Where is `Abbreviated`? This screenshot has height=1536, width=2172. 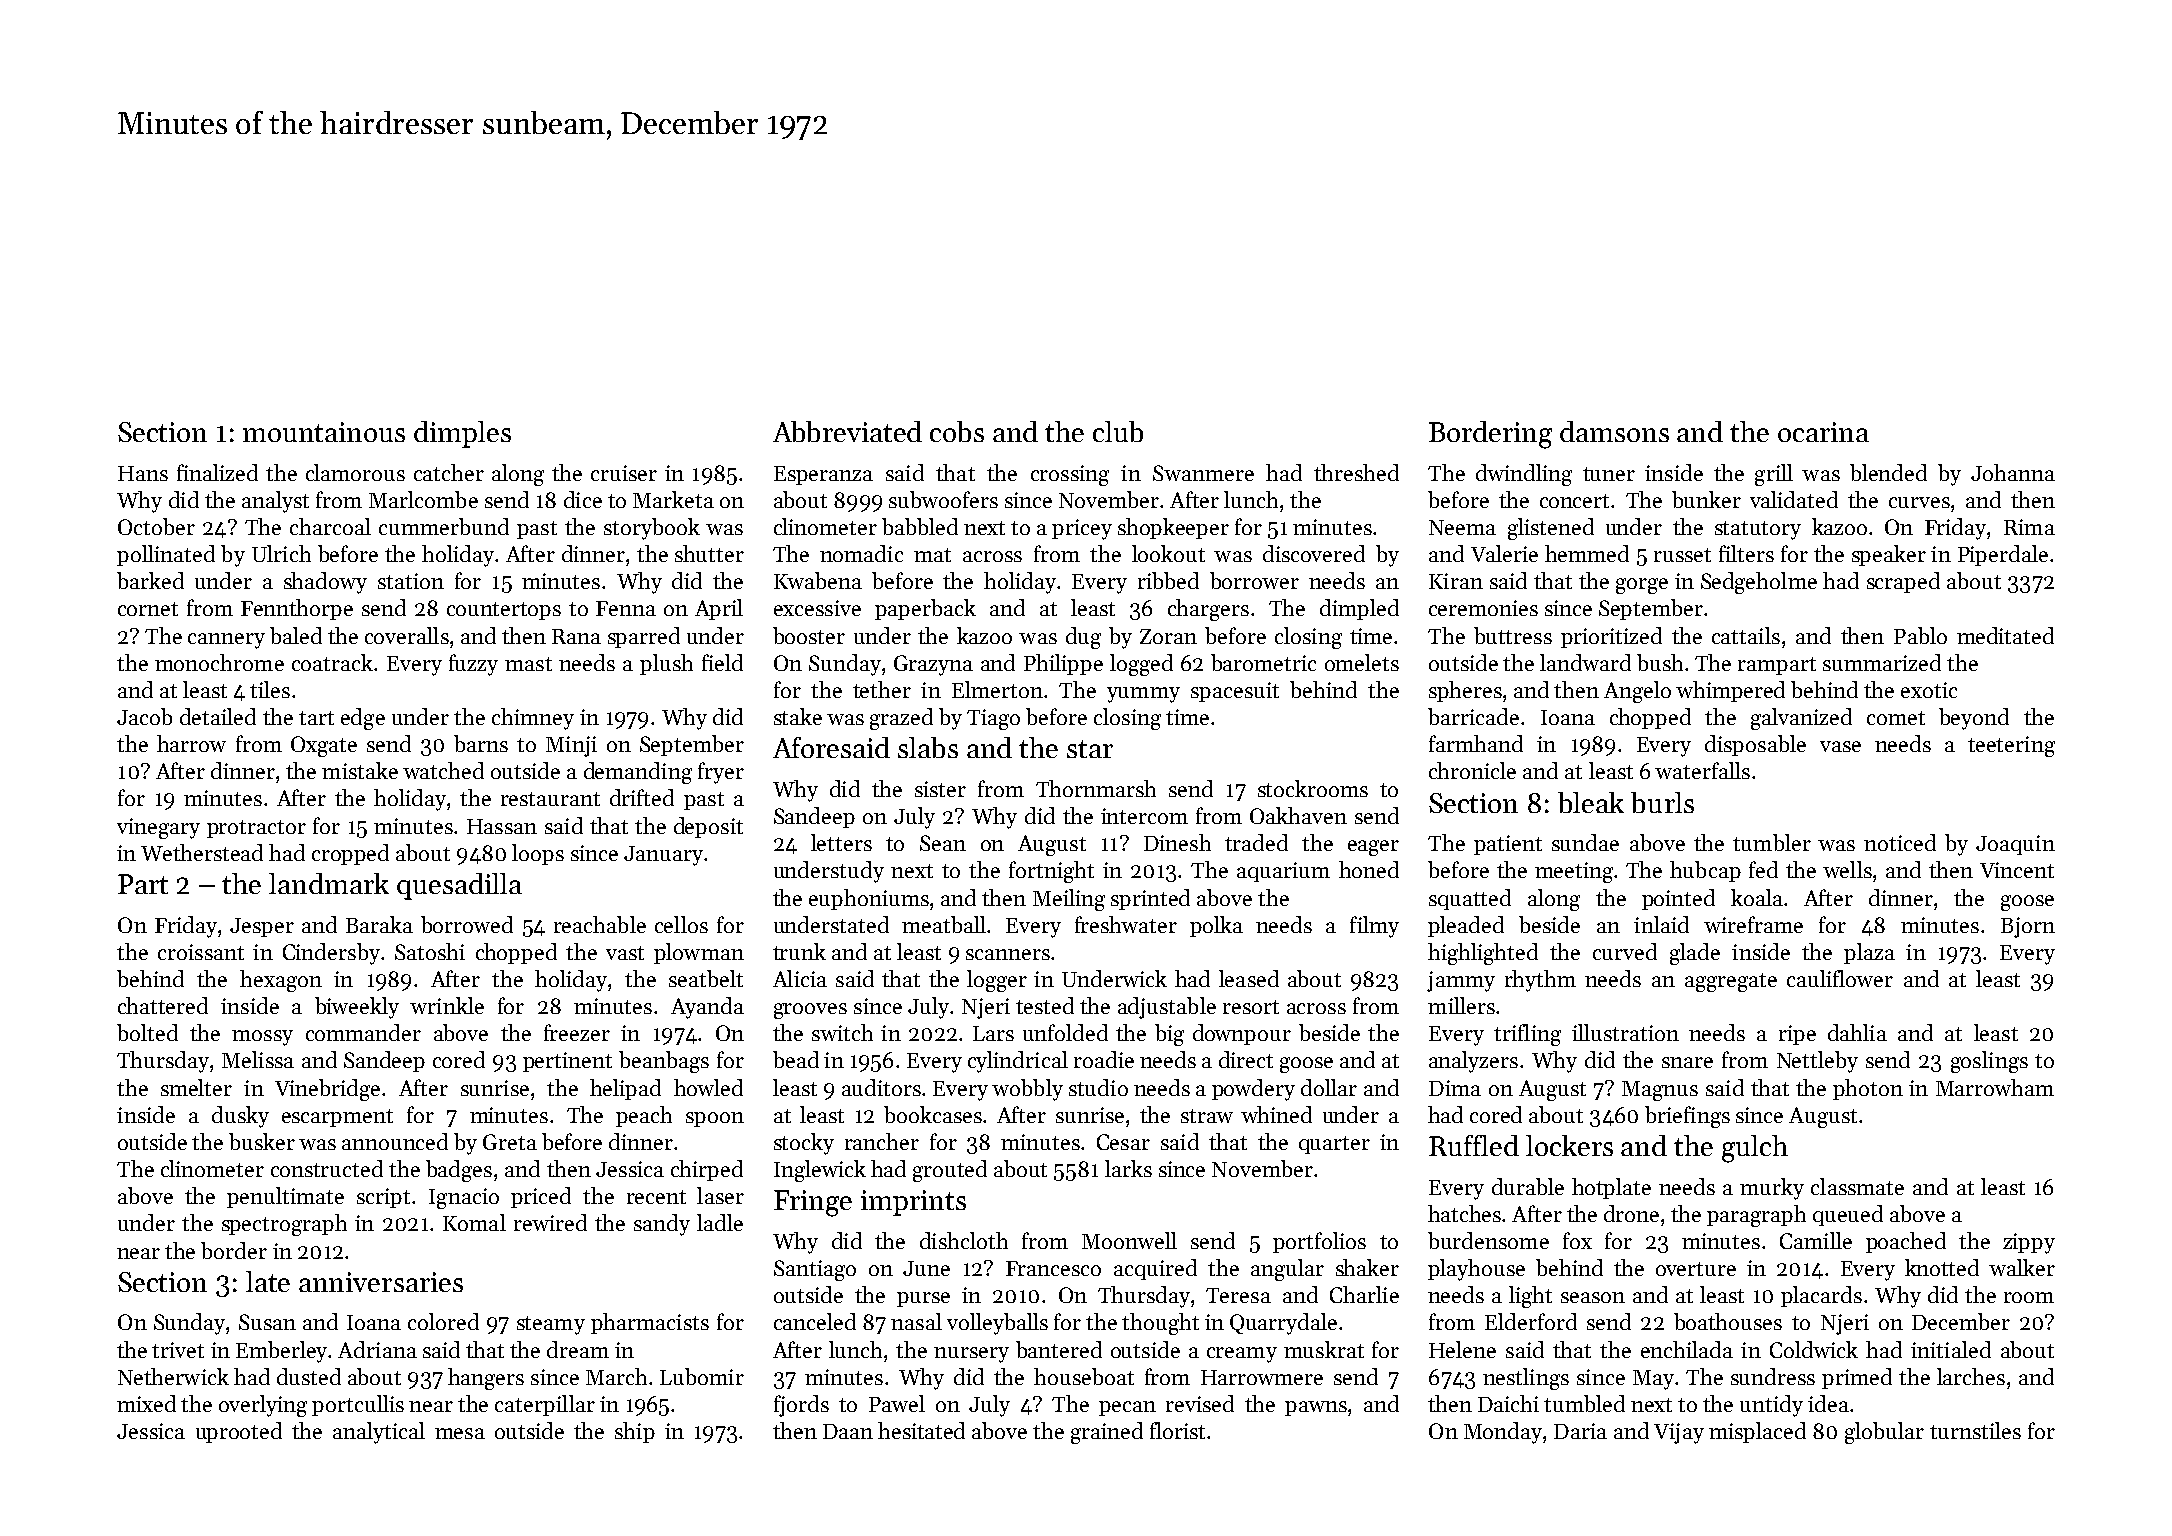 Abbreviated is located at coordinates (847, 431).
